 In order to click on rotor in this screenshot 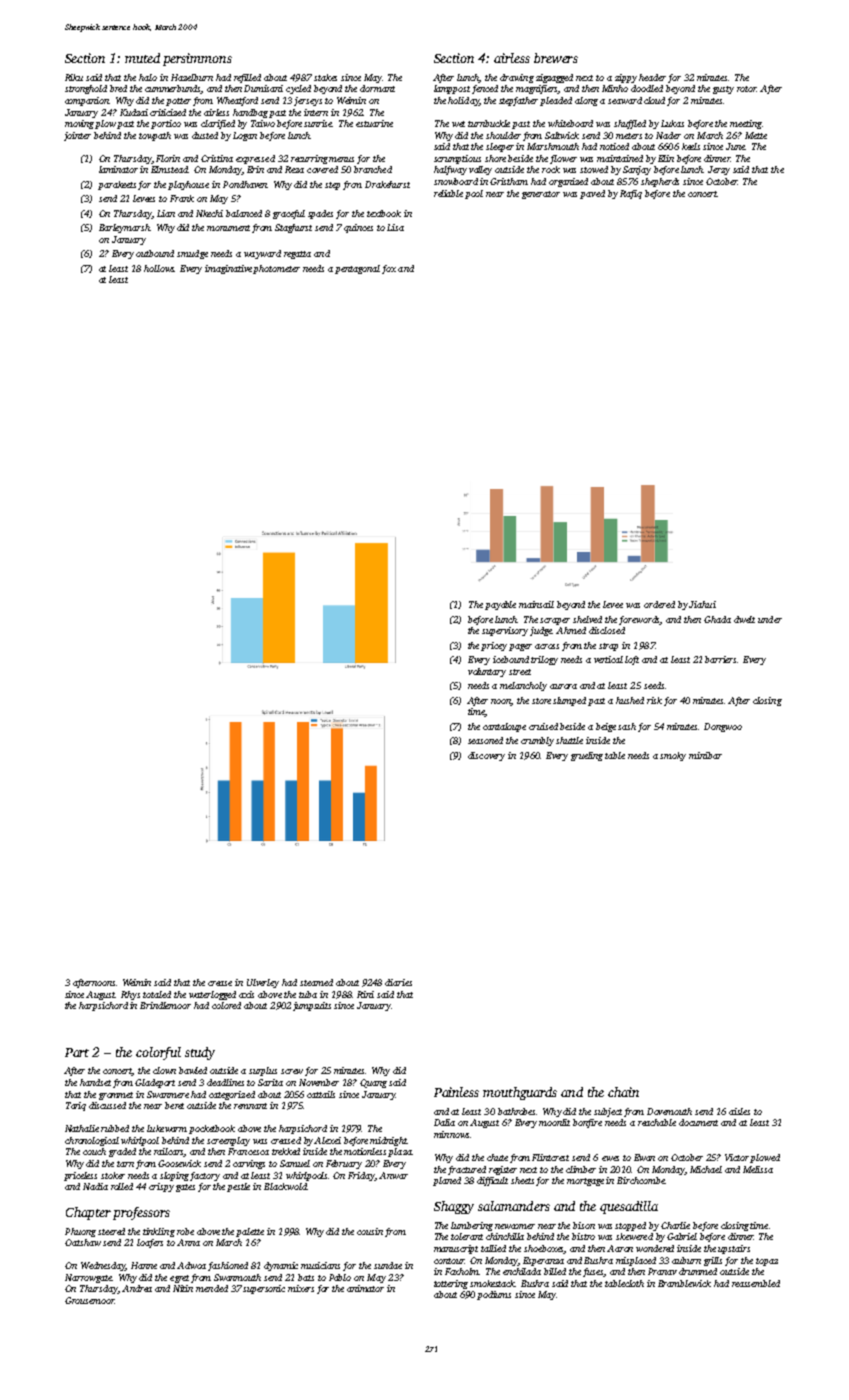, I will do `click(746, 89)`.
